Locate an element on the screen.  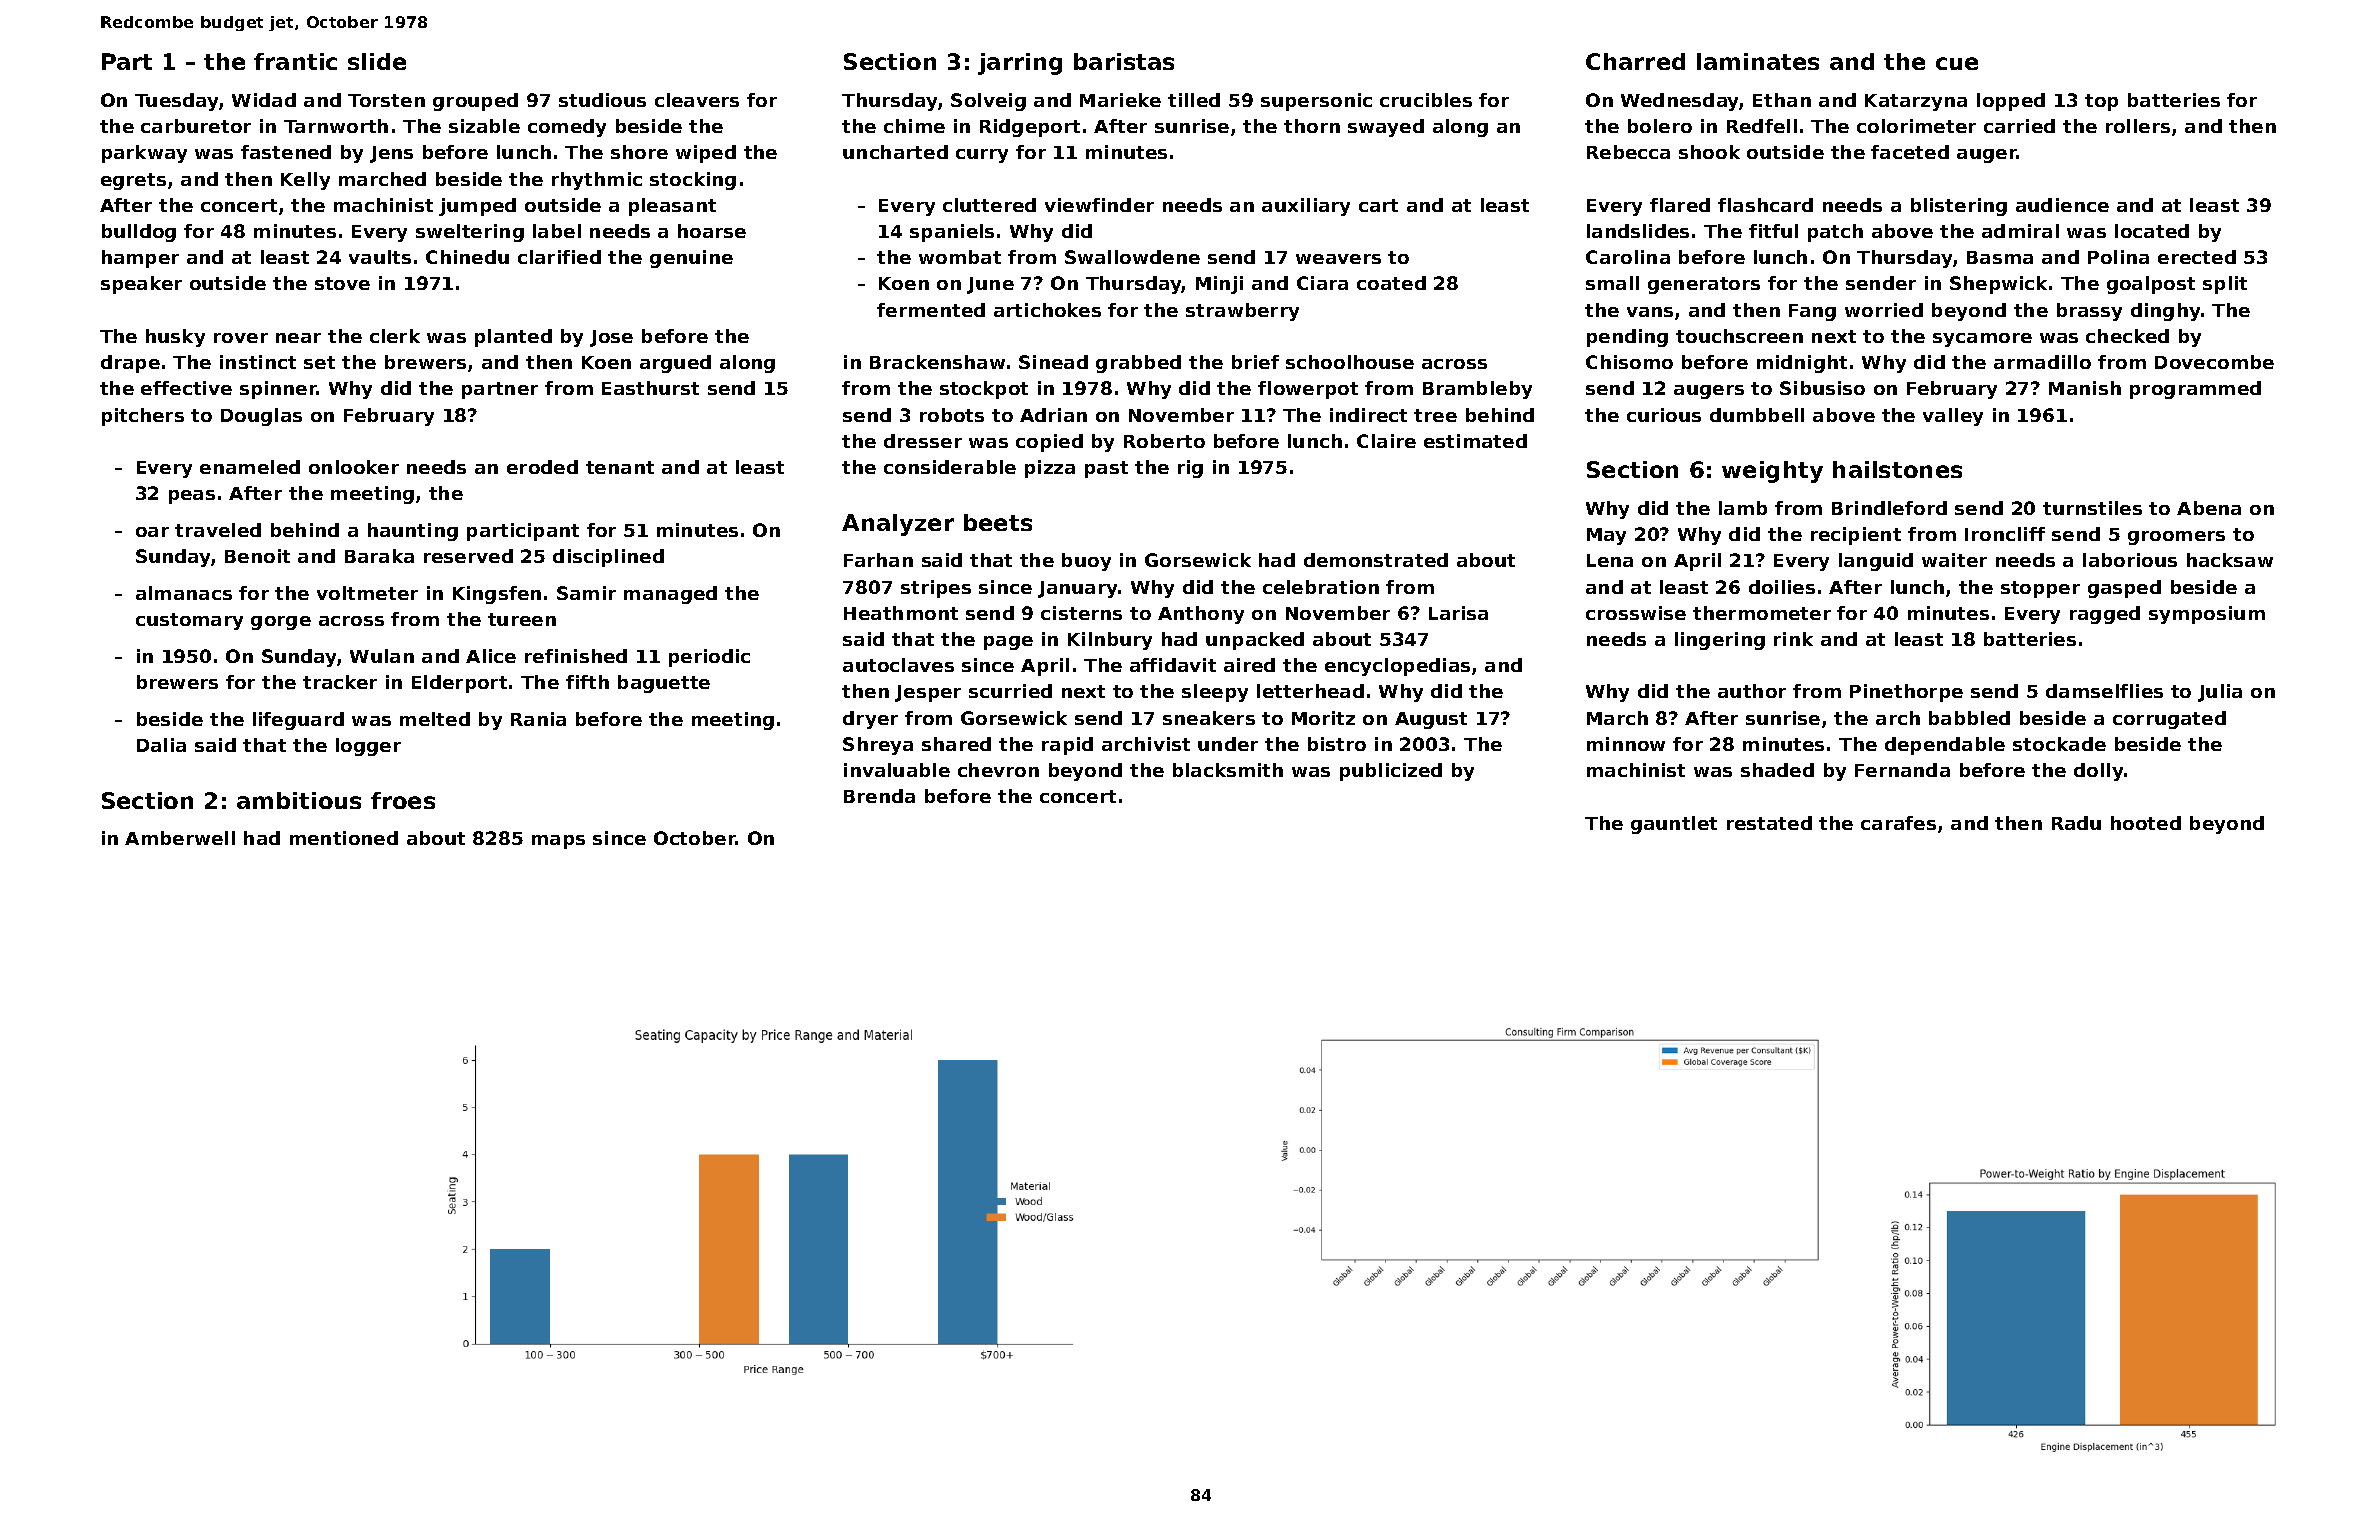
Torsten is located at coordinates (386, 100).
